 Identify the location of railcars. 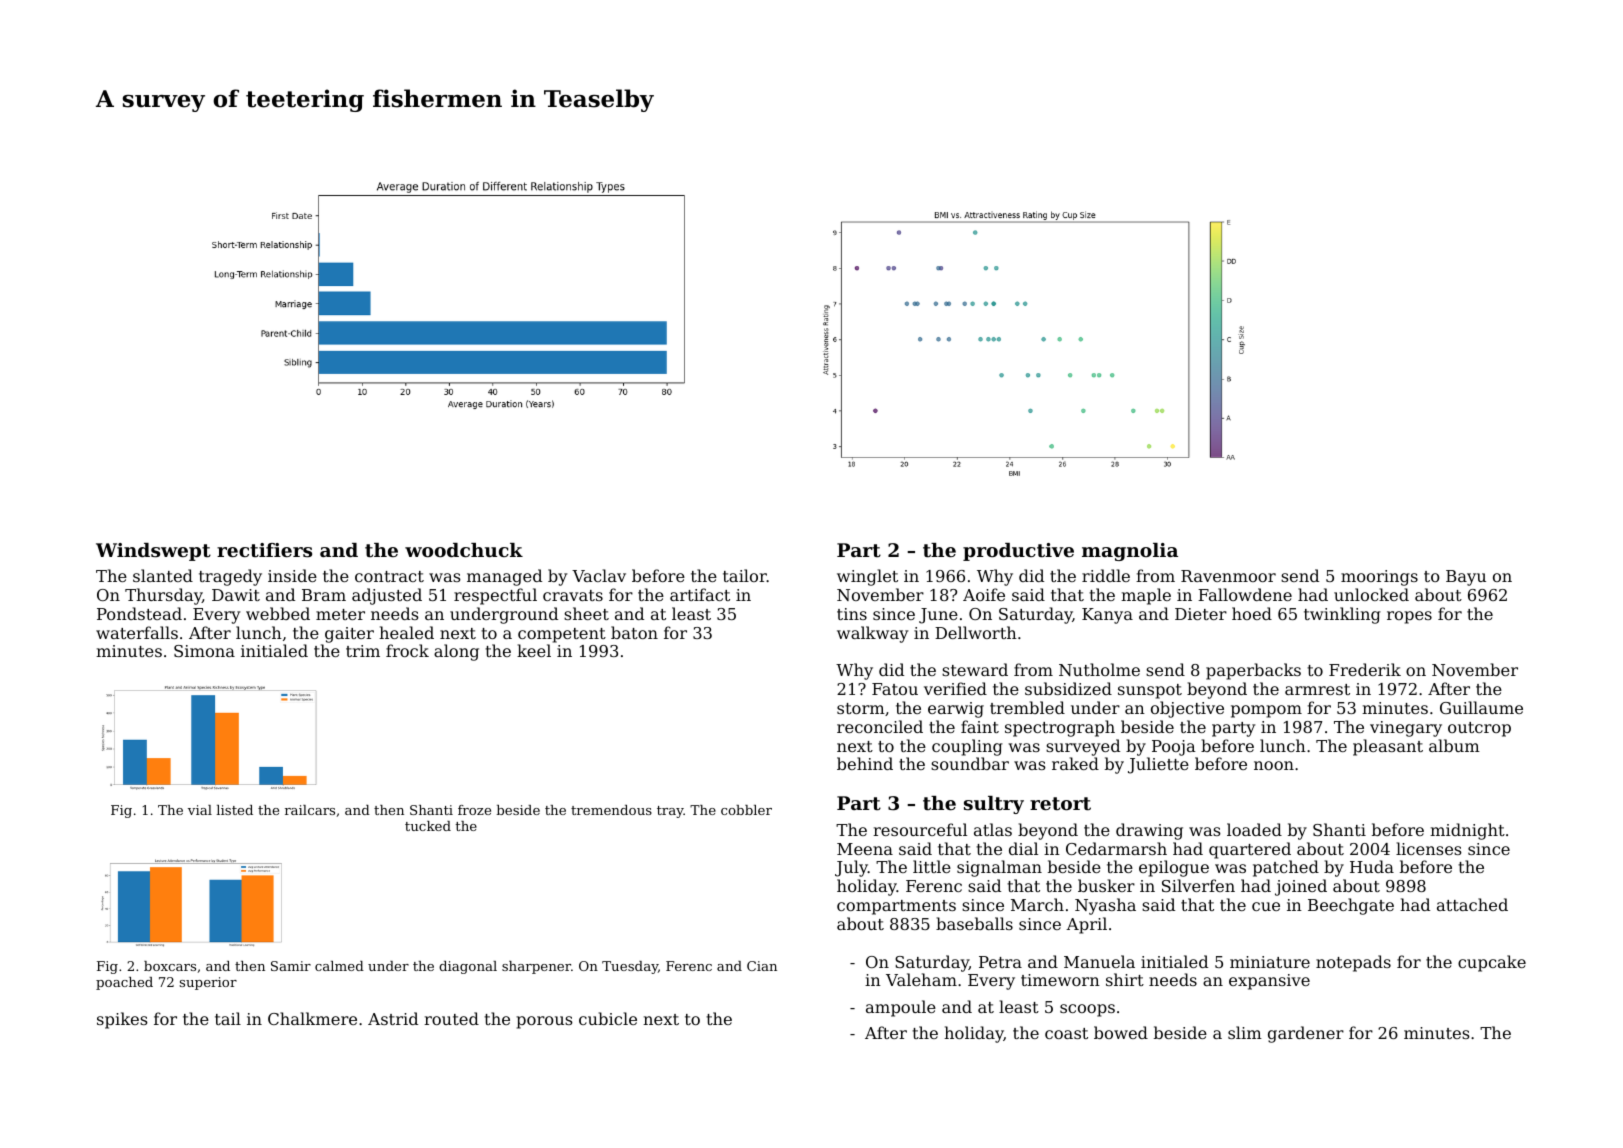
(310, 810).
